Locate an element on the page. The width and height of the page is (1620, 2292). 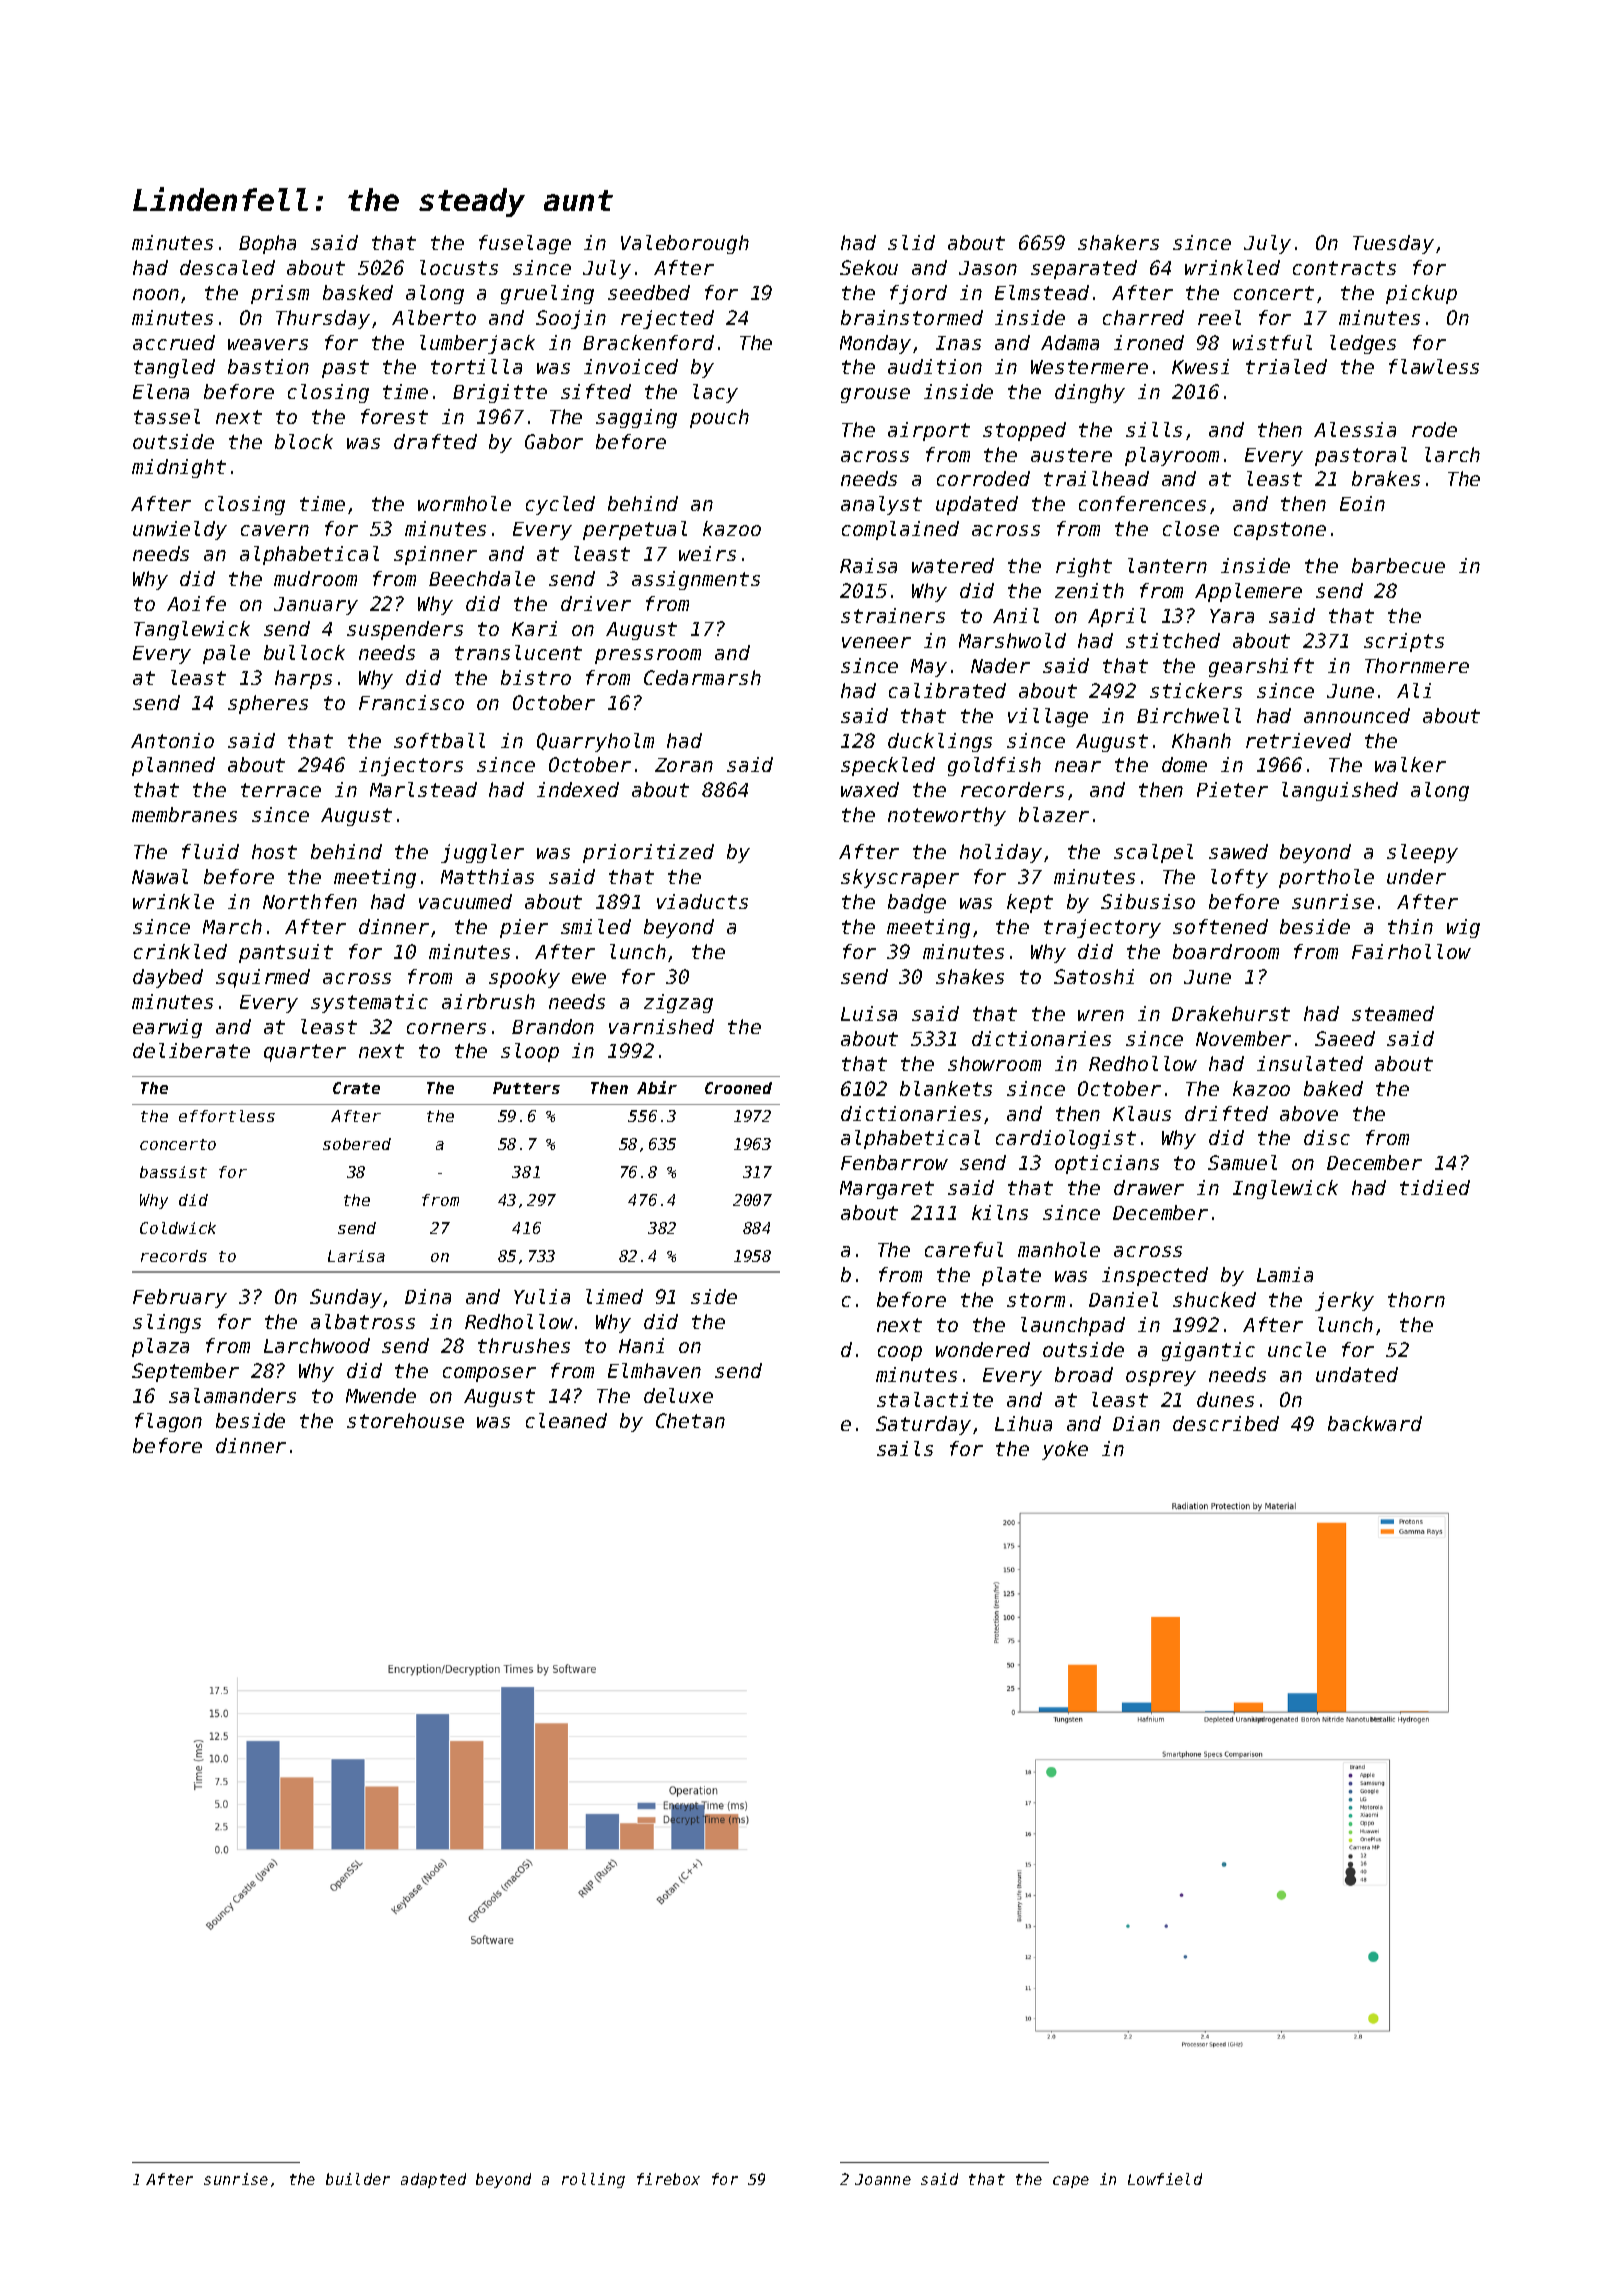
adapted is located at coordinates (433, 2180).
